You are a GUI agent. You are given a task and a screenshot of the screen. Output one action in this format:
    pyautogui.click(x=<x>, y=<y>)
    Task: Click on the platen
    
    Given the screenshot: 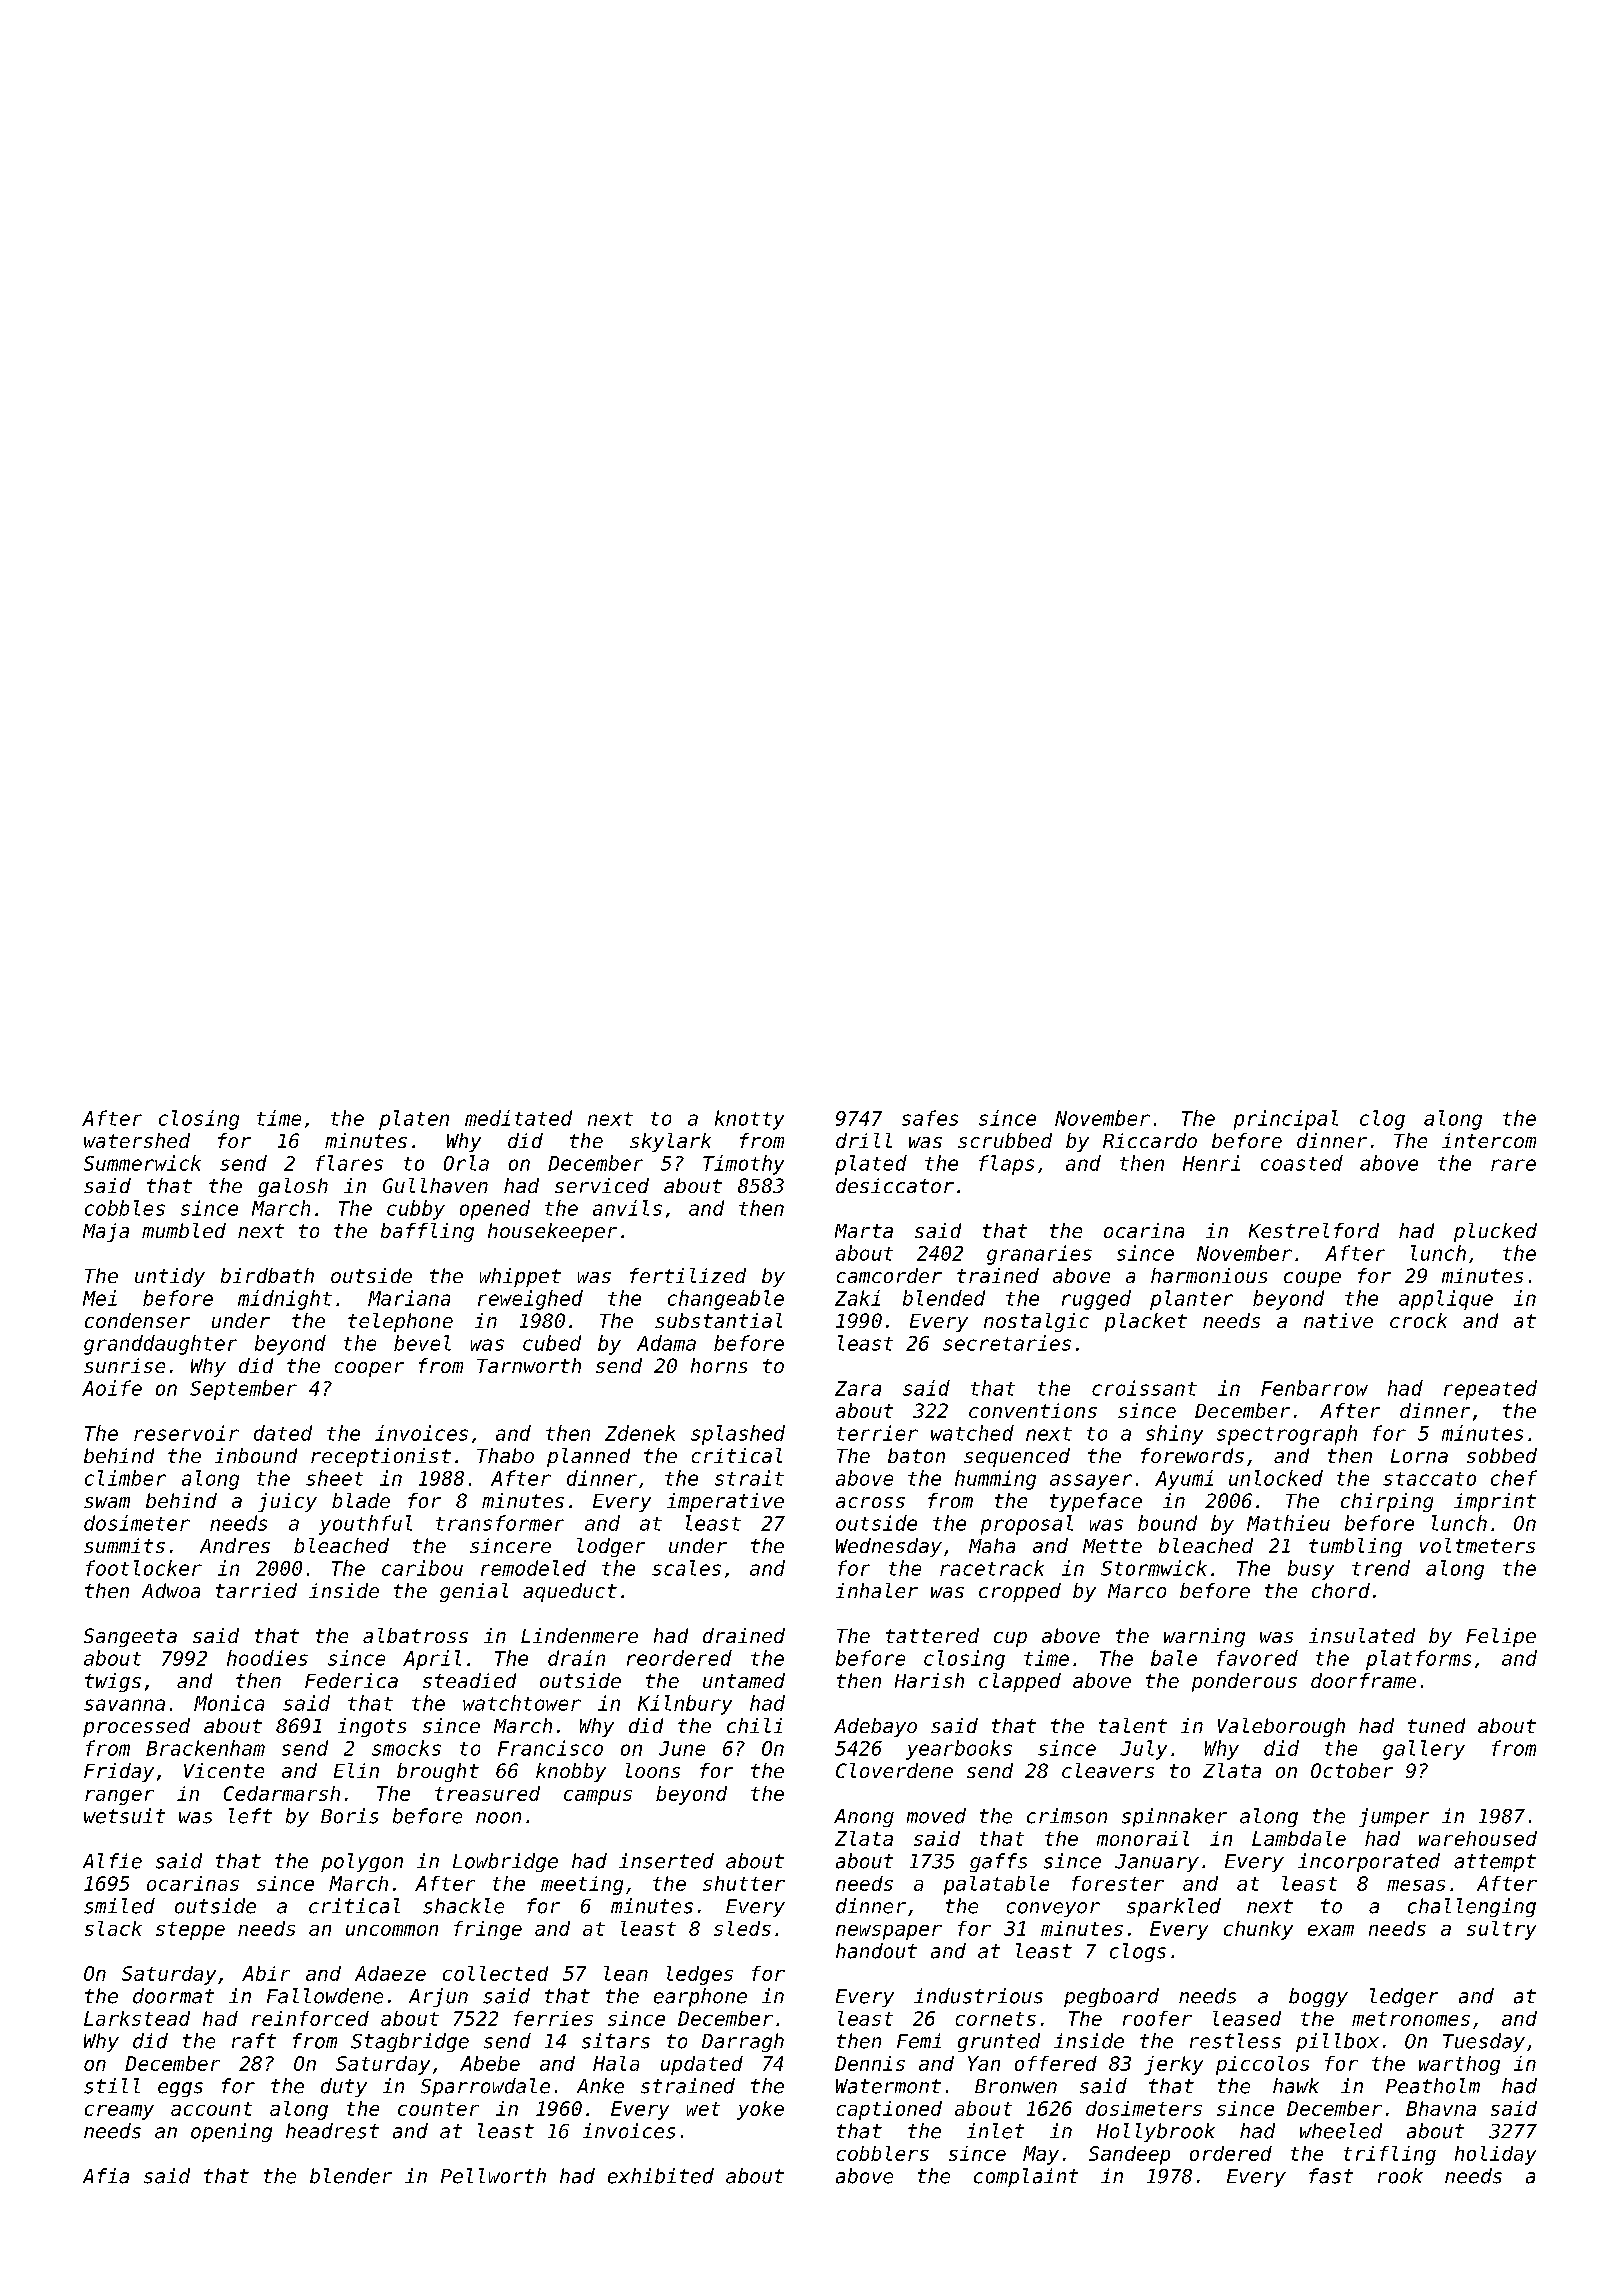 What is the action you would take?
    pyautogui.click(x=414, y=1120)
